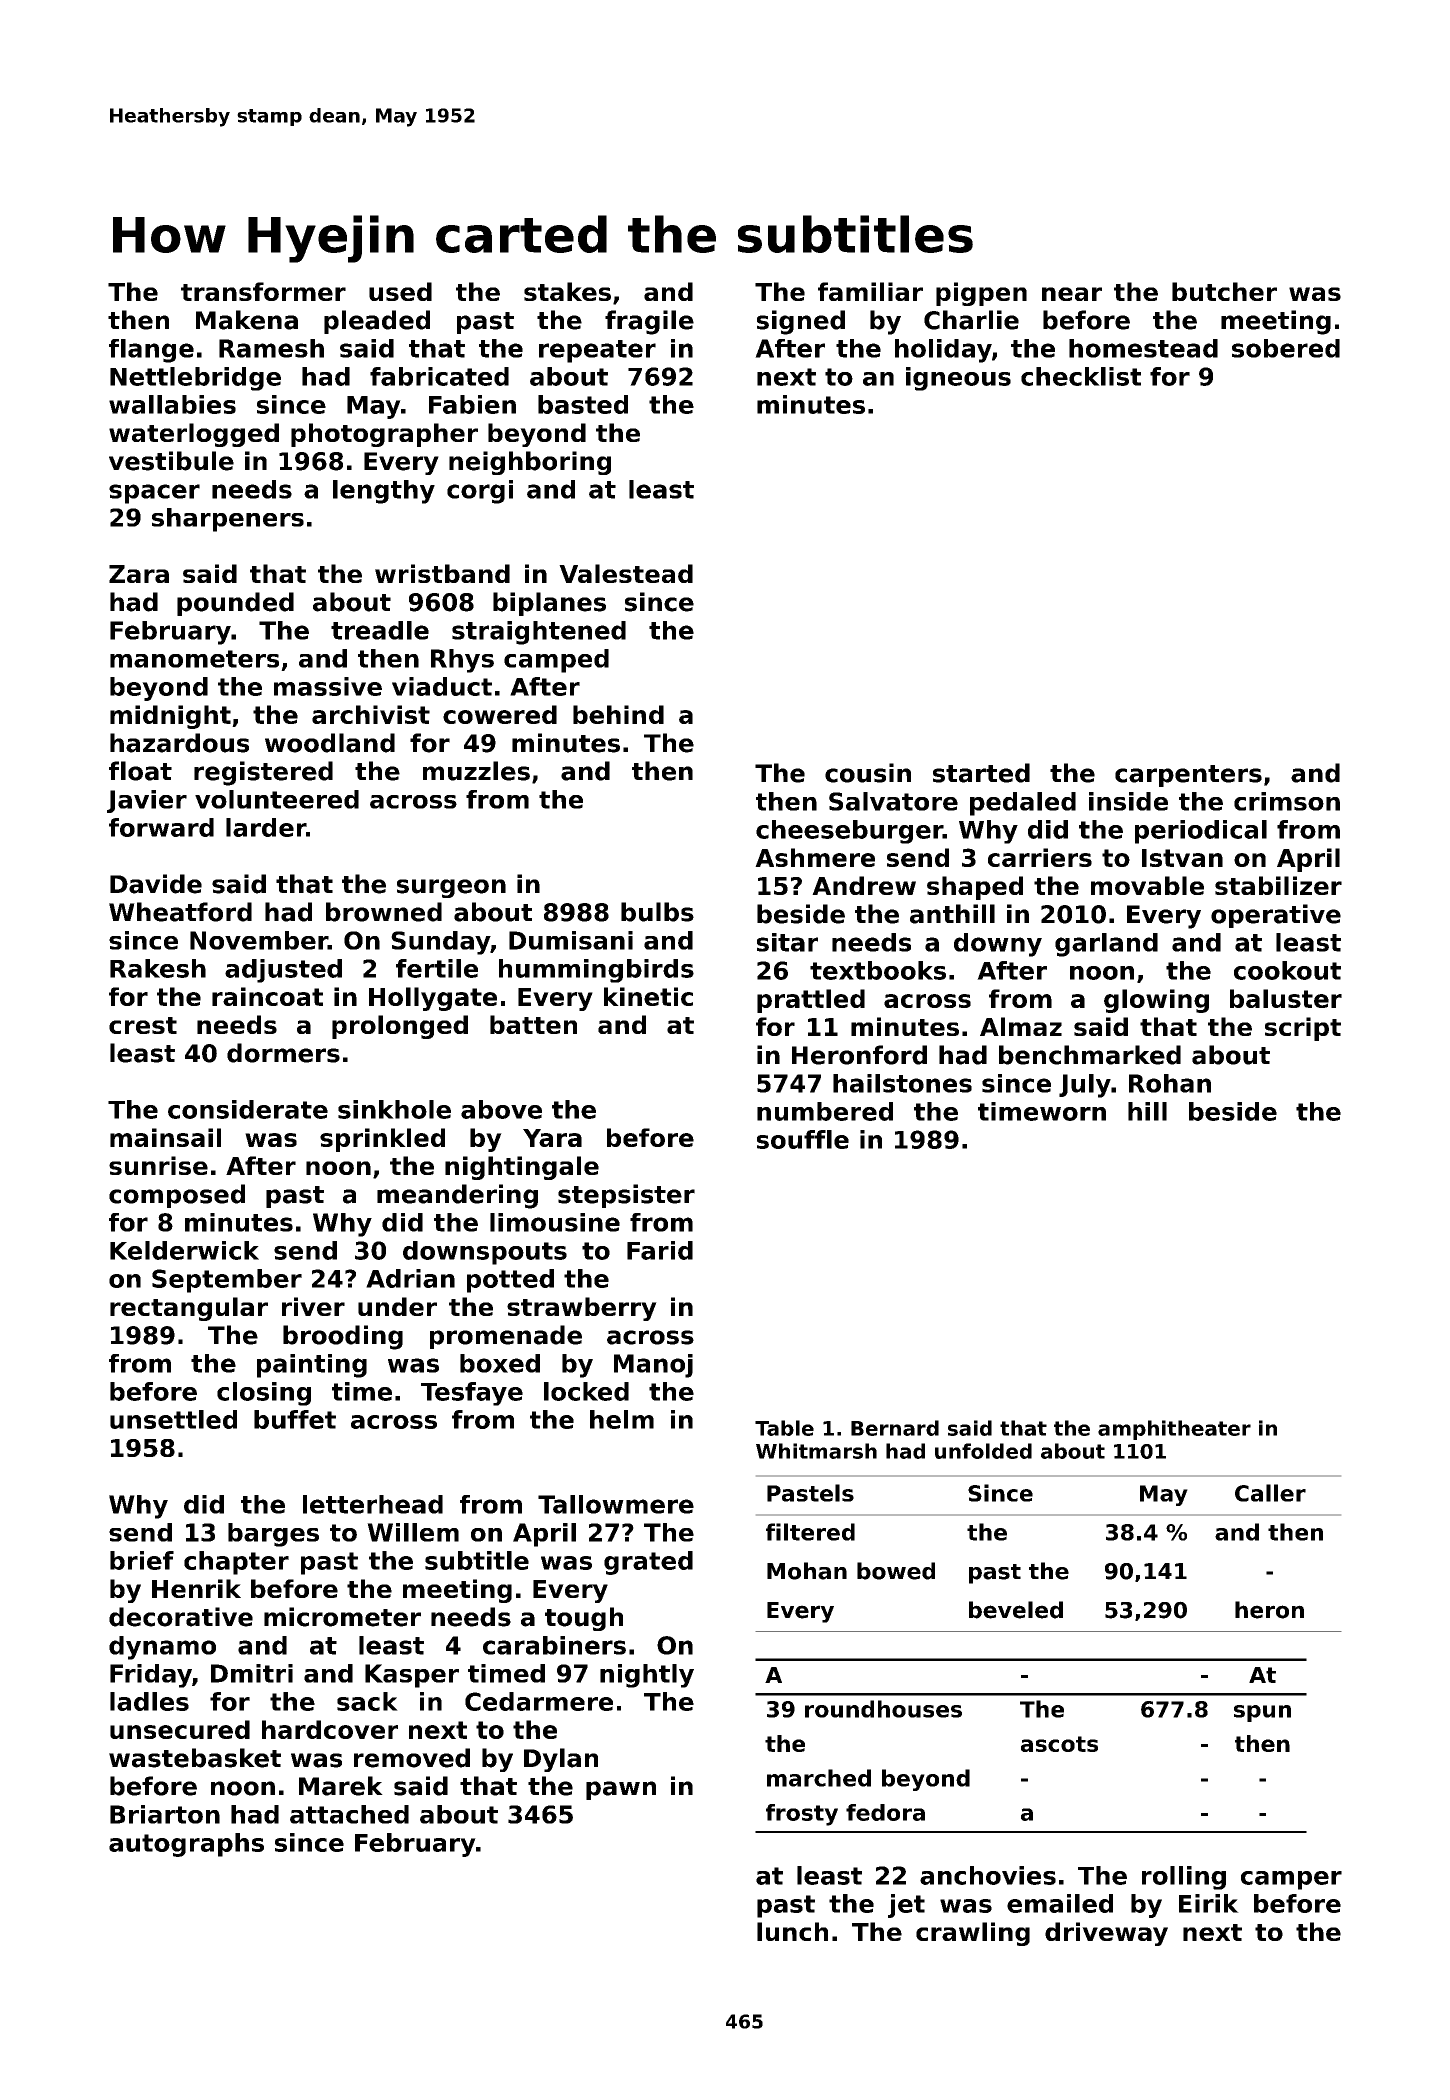 The image size is (1450, 2100). What do you see at coordinates (895, 1428) in the screenshot?
I see `Bernard` at bounding box center [895, 1428].
